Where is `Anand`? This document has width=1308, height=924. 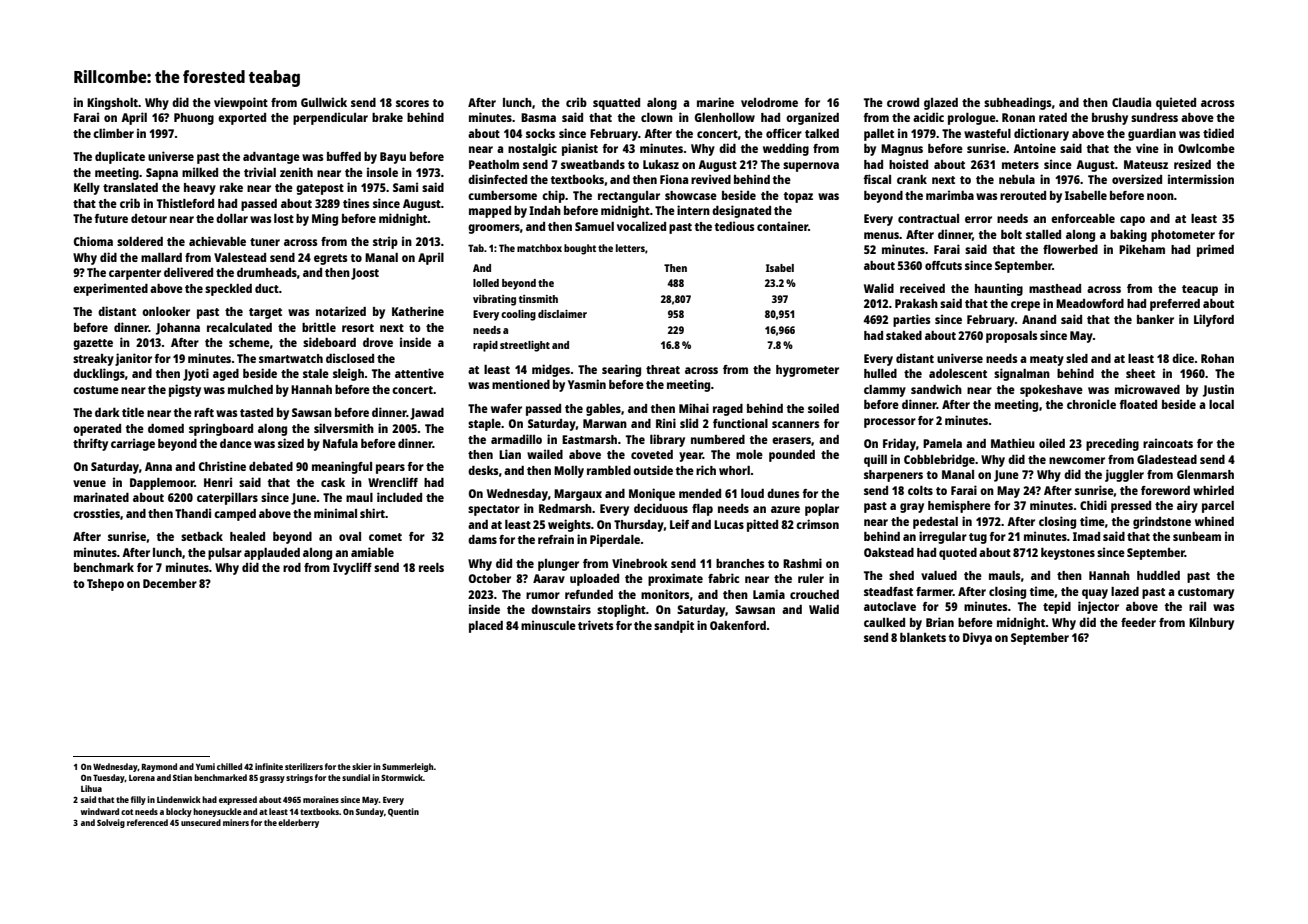
Anand is located at coordinates (1039, 319).
